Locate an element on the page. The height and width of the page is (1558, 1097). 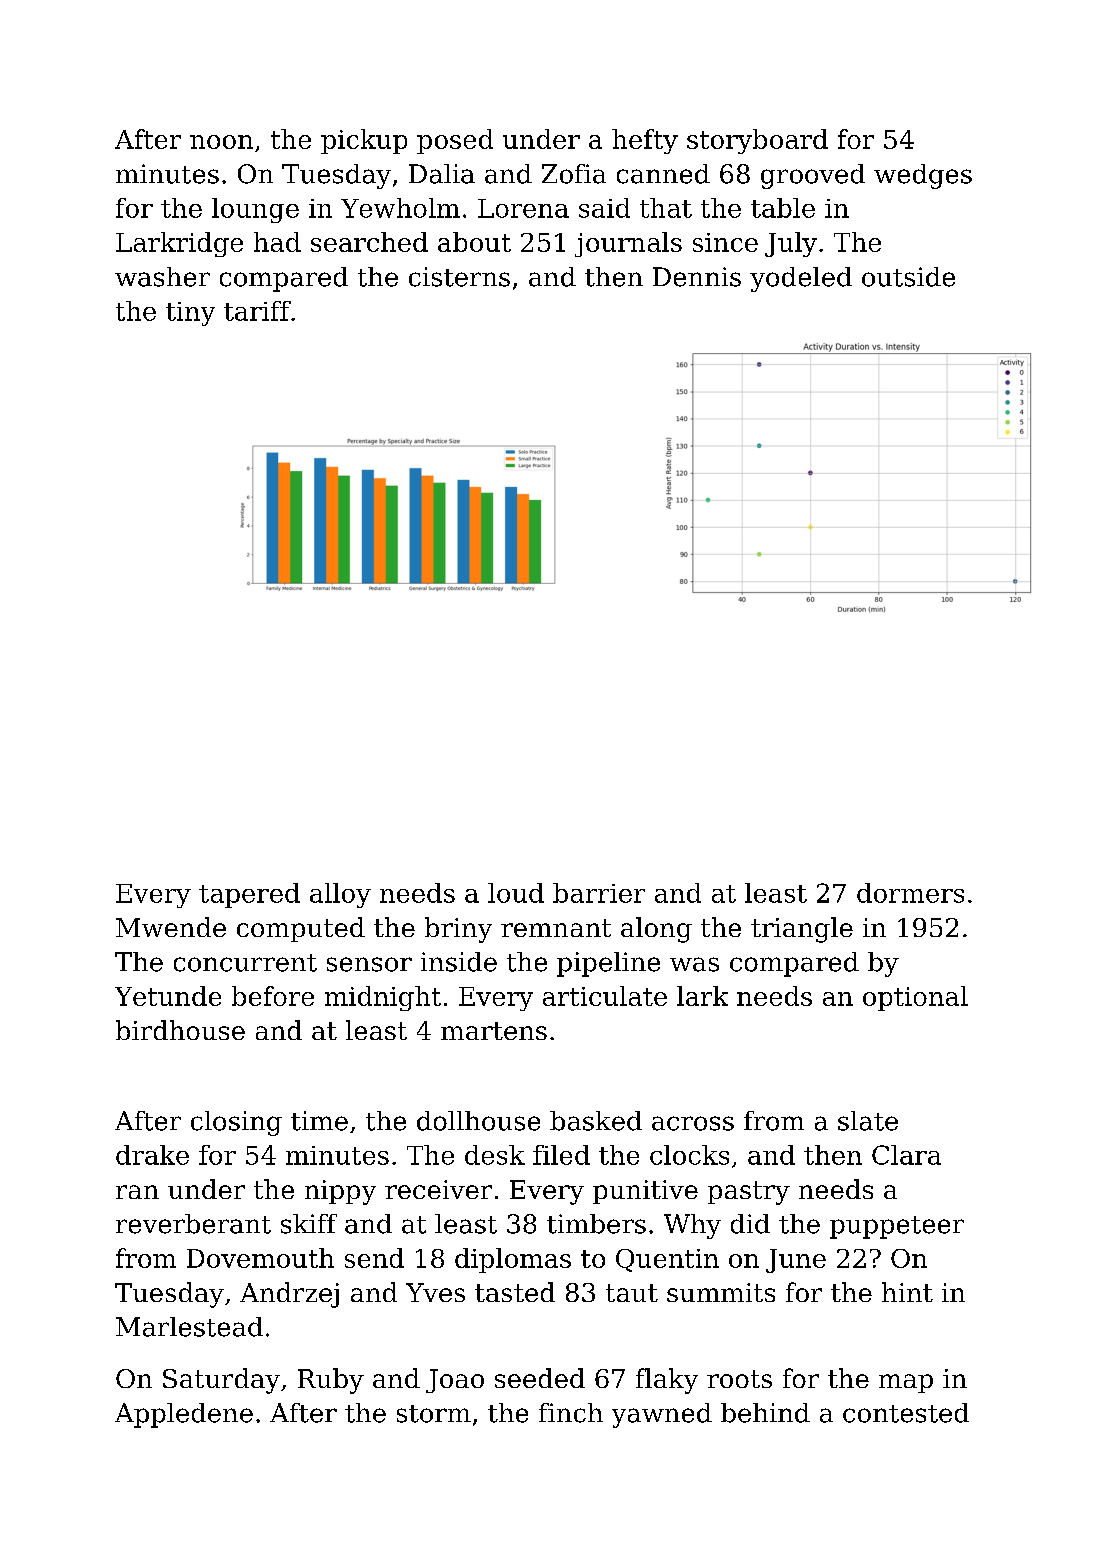
storyboard is located at coordinates (757, 141).
